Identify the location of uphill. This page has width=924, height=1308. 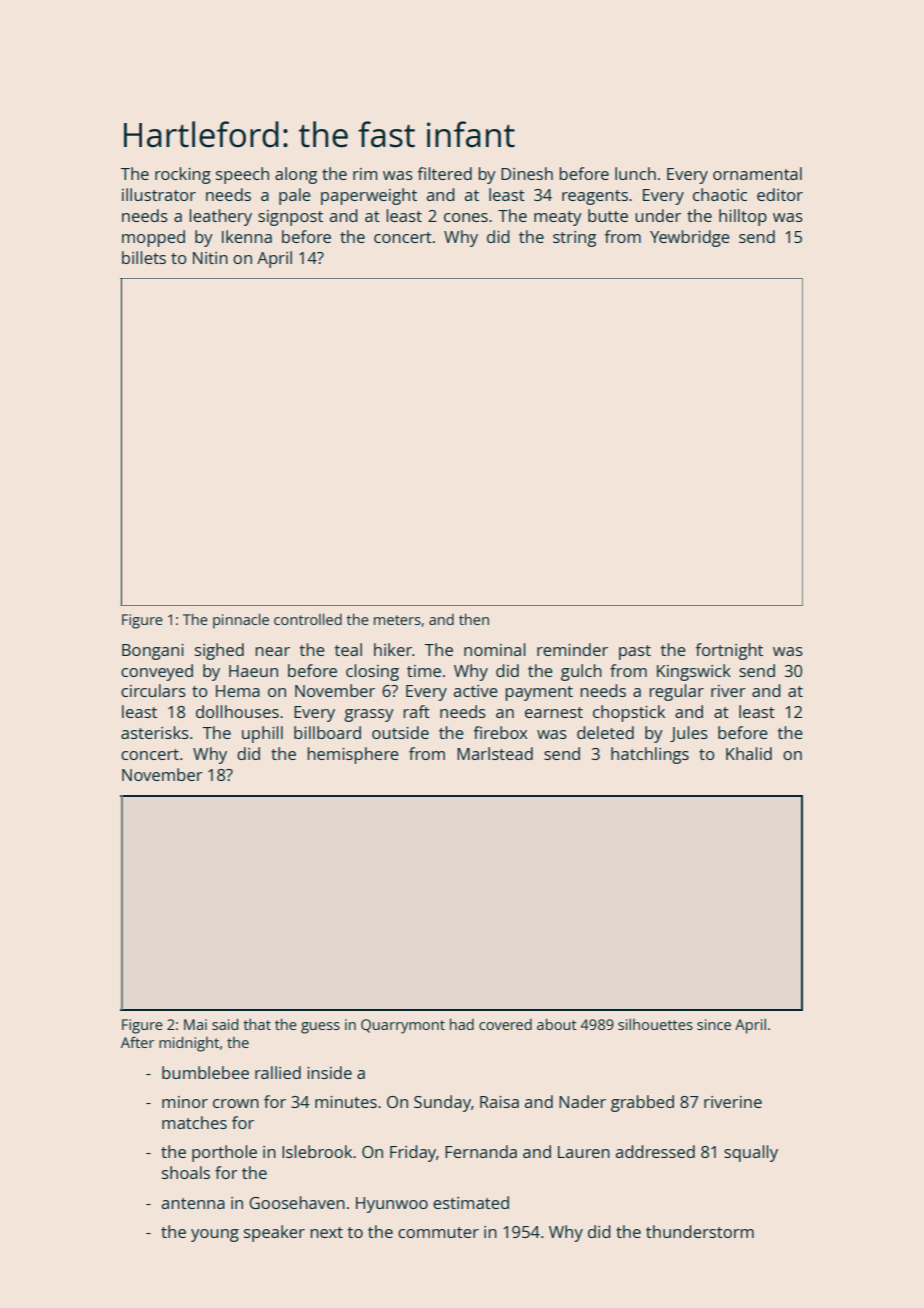
(262, 734).
